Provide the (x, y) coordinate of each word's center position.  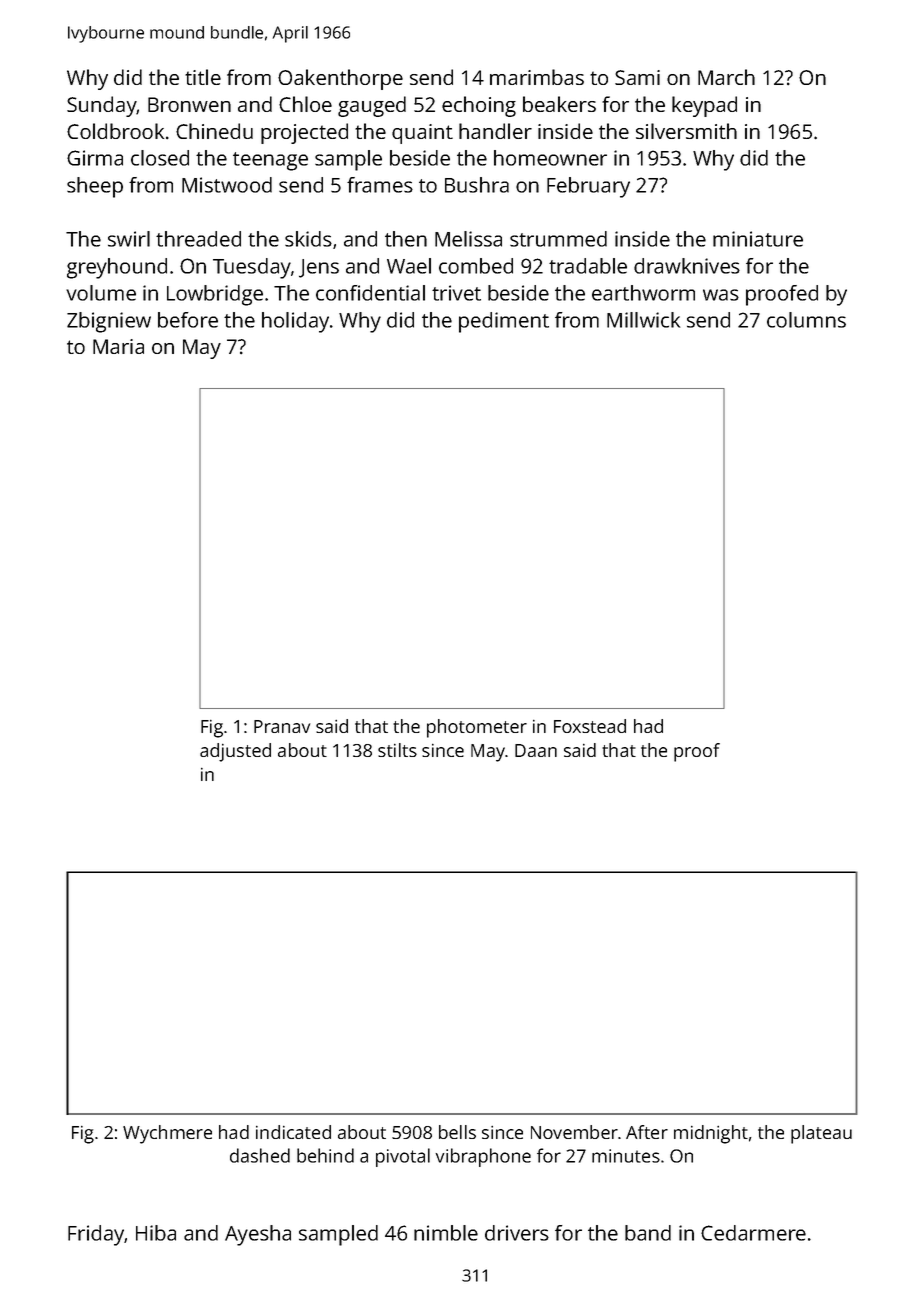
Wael (409, 266)
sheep (95, 187)
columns (806, 320)
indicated (293, 1132)
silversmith (686, 131)
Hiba (156, 1233)
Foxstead (590, 726)
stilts (397, 750)
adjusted (235, 752)
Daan (536, 750)
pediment (504, 322)
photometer (477, 728)
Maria (118, 346)
